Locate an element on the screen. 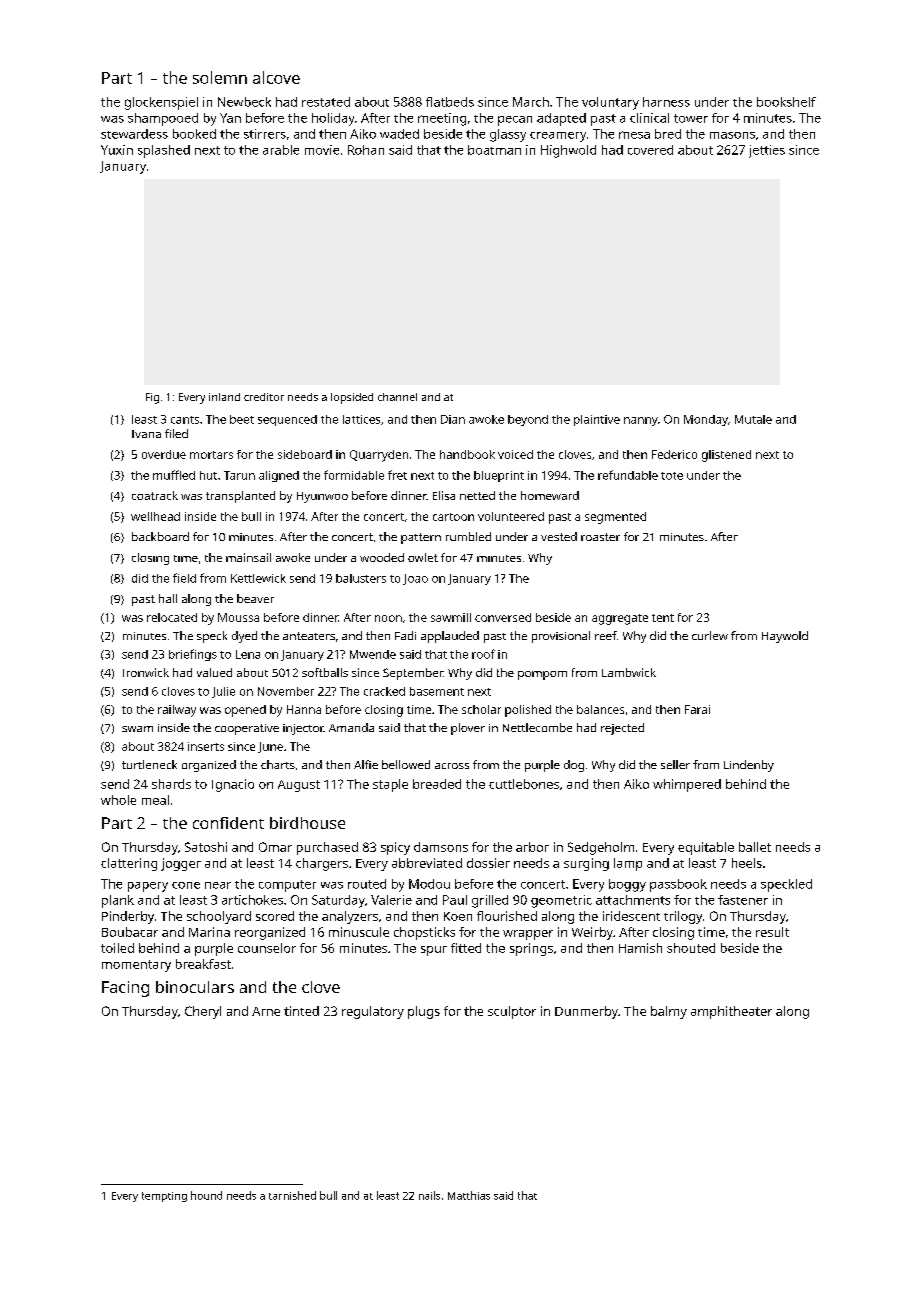 The height and width of the screenshot is (1308, 924). alcove is located at coordinates (276, 77).
